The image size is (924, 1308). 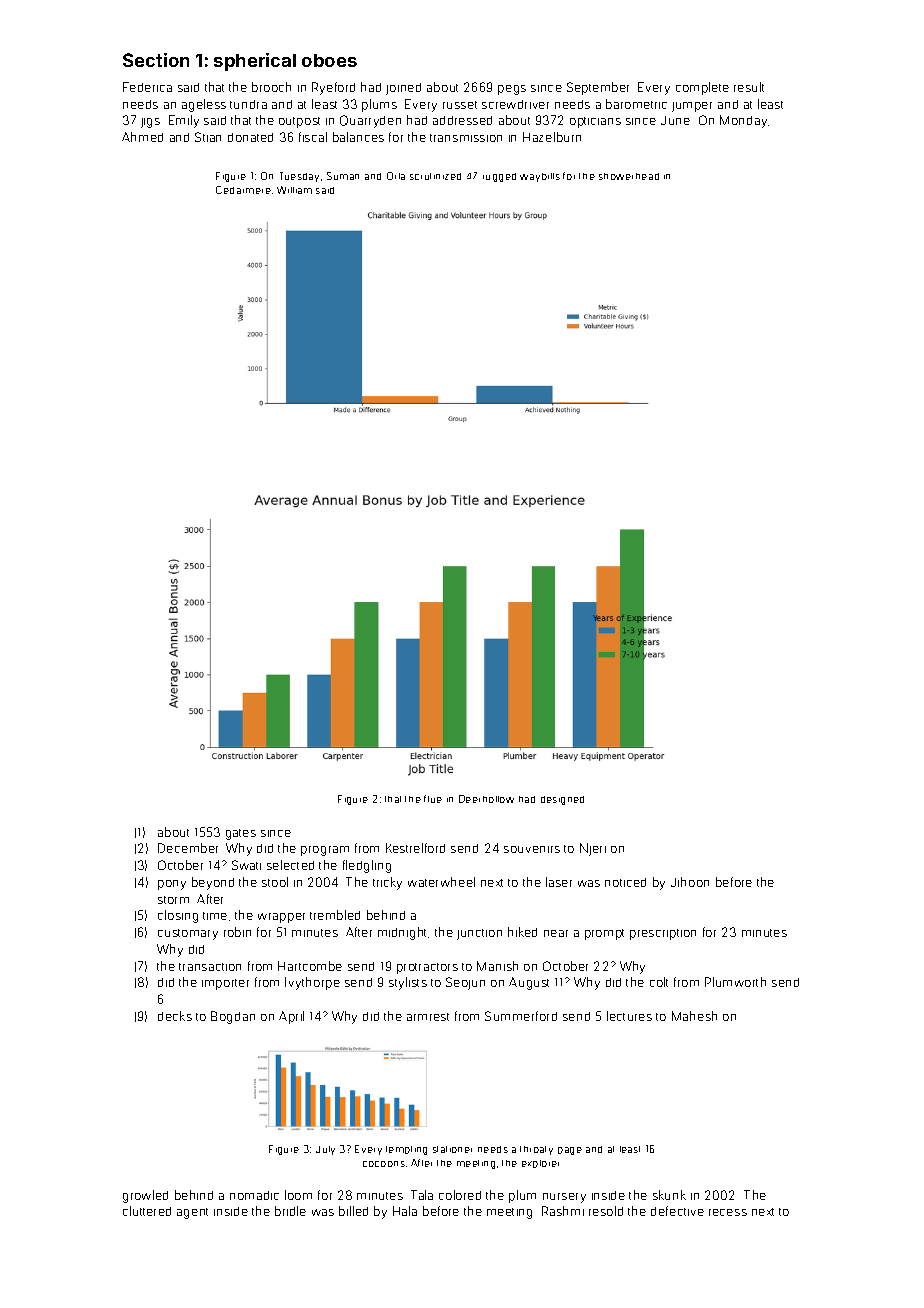 What do you see at coordinates (540, 177) in the screenshot?
I see `waybills` at bounding box center [540, 177].
